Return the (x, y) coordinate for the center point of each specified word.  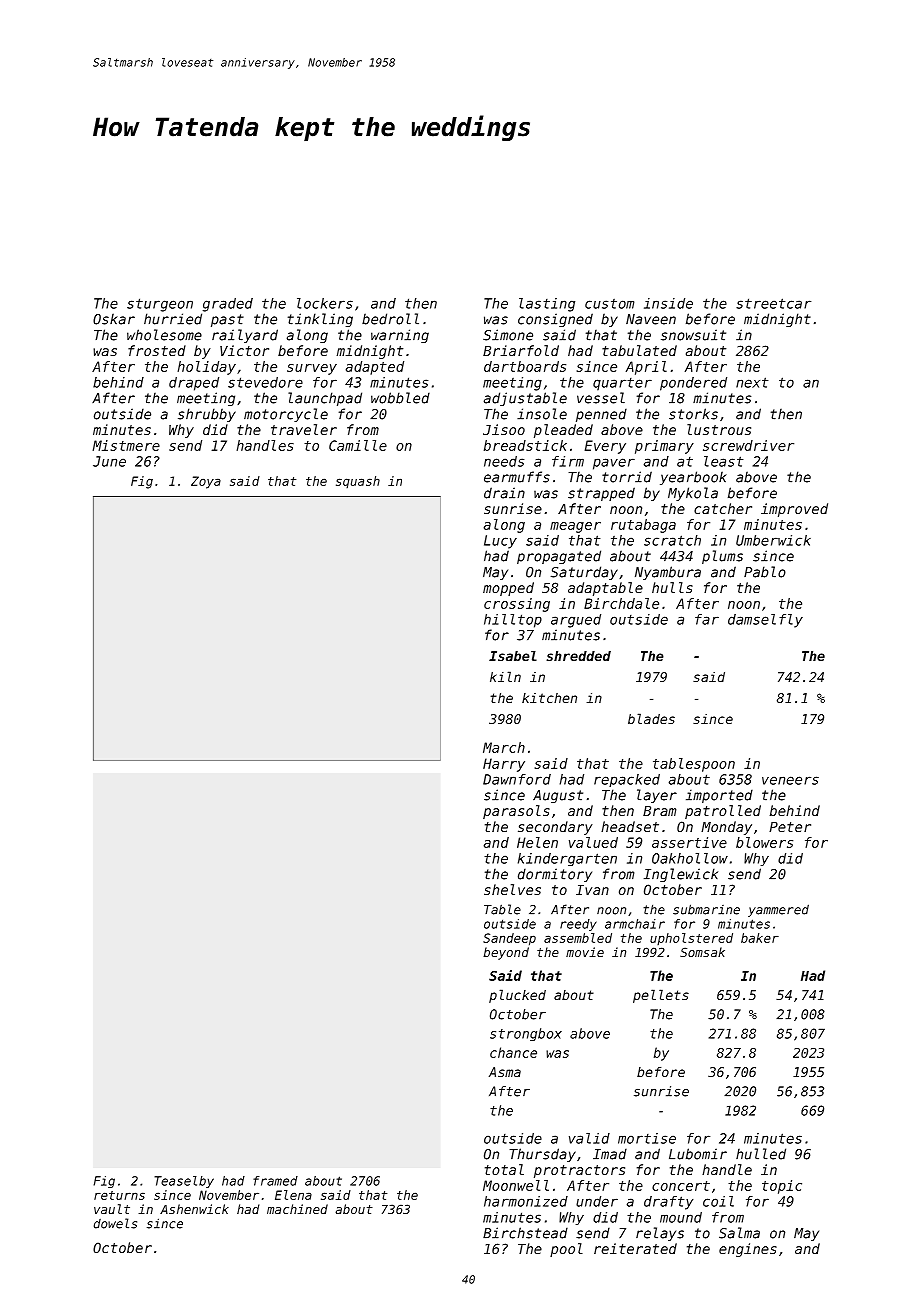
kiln (505, 676)
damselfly (765, 621)
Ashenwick (194, 1209)
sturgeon (160, 305)
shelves (512, 889)
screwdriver (748, 445)
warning (400, 336)
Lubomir (698, 1154)
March (504, 747)
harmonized (526, 1201)
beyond (506, 953)
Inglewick (681, 875)
